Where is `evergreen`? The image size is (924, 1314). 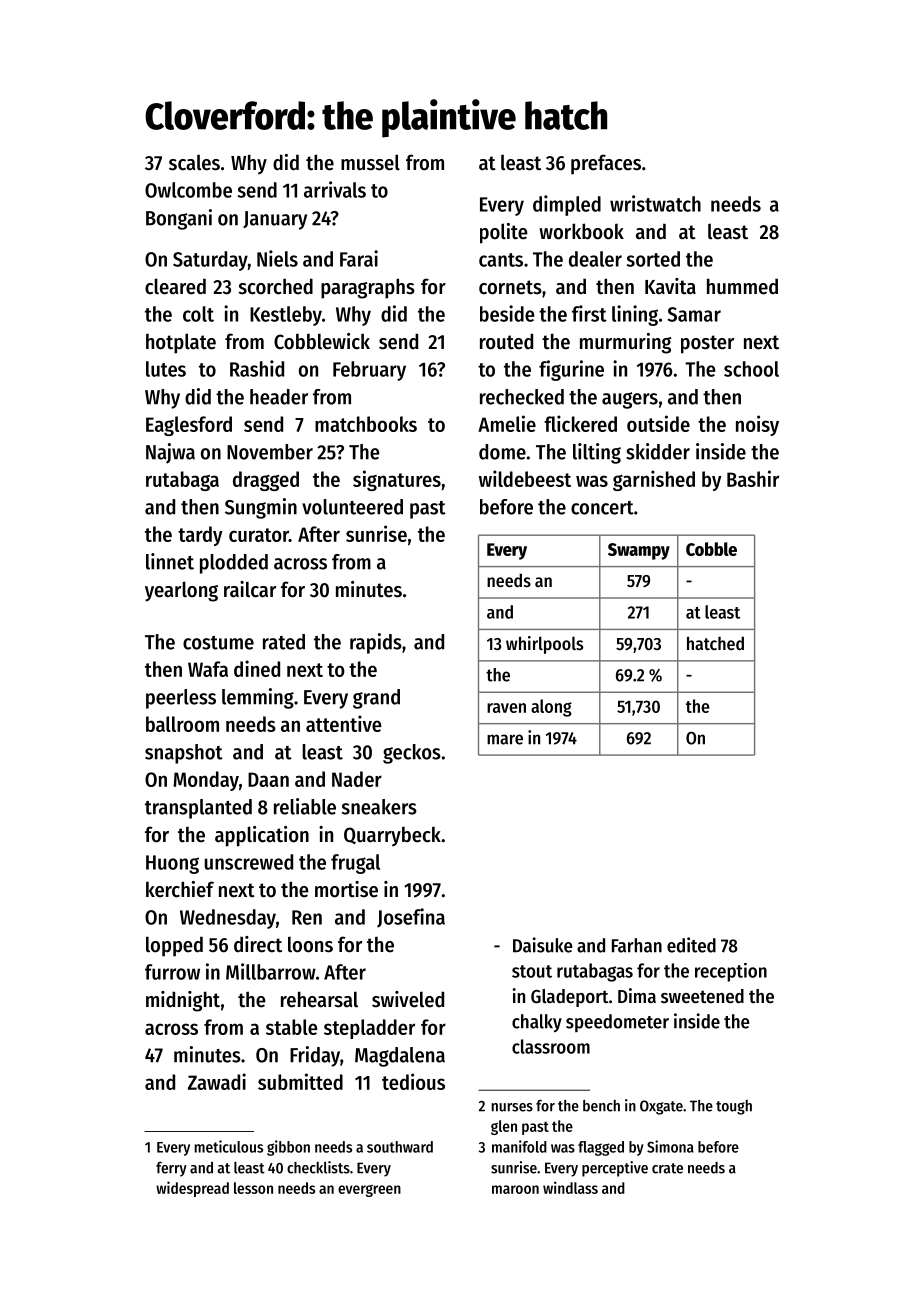
evergreen is located at coordinates (369, 1191).
